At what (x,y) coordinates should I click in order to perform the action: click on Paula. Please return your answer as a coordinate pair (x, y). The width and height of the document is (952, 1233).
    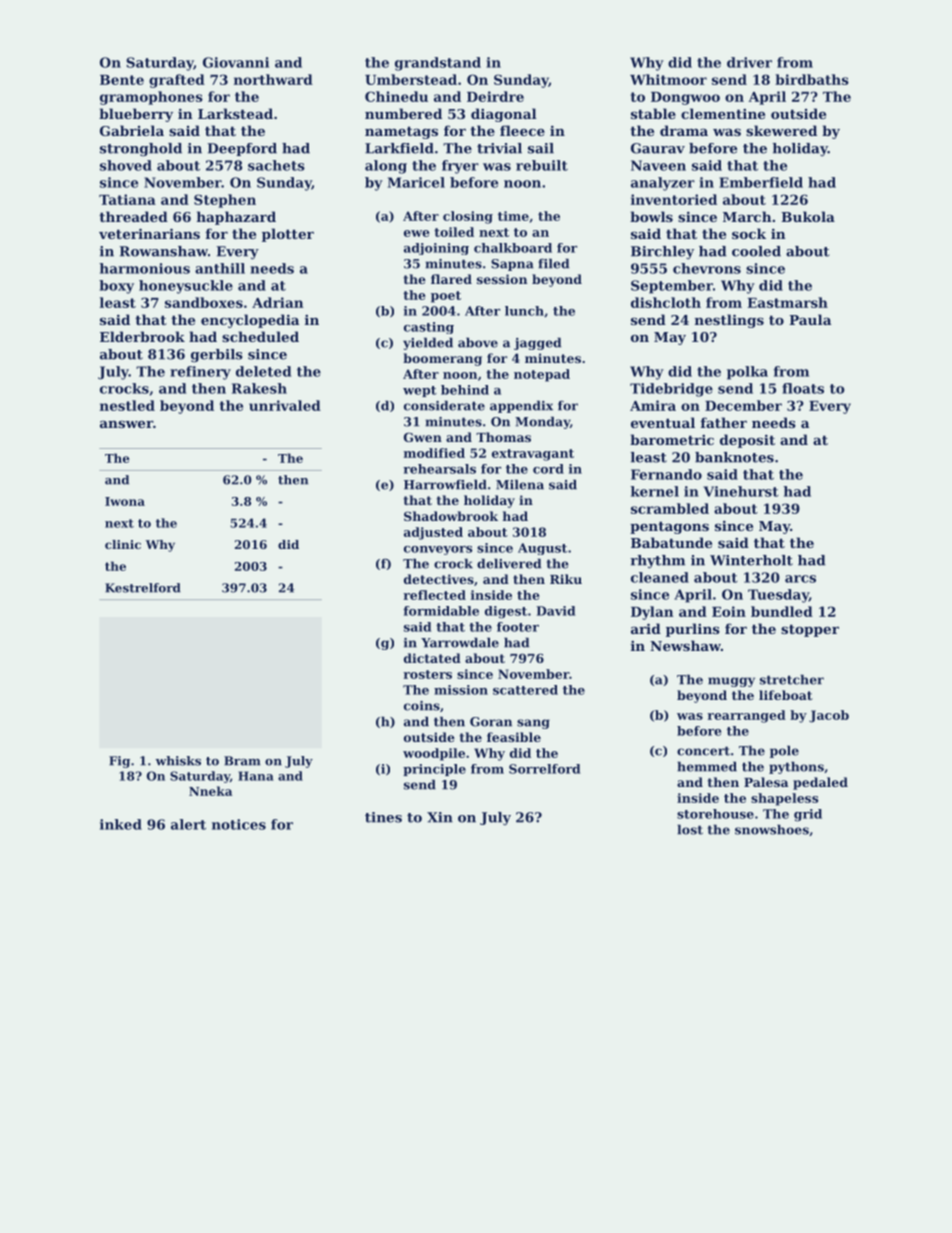
    Looking at the image, I should click on (810, 319).
